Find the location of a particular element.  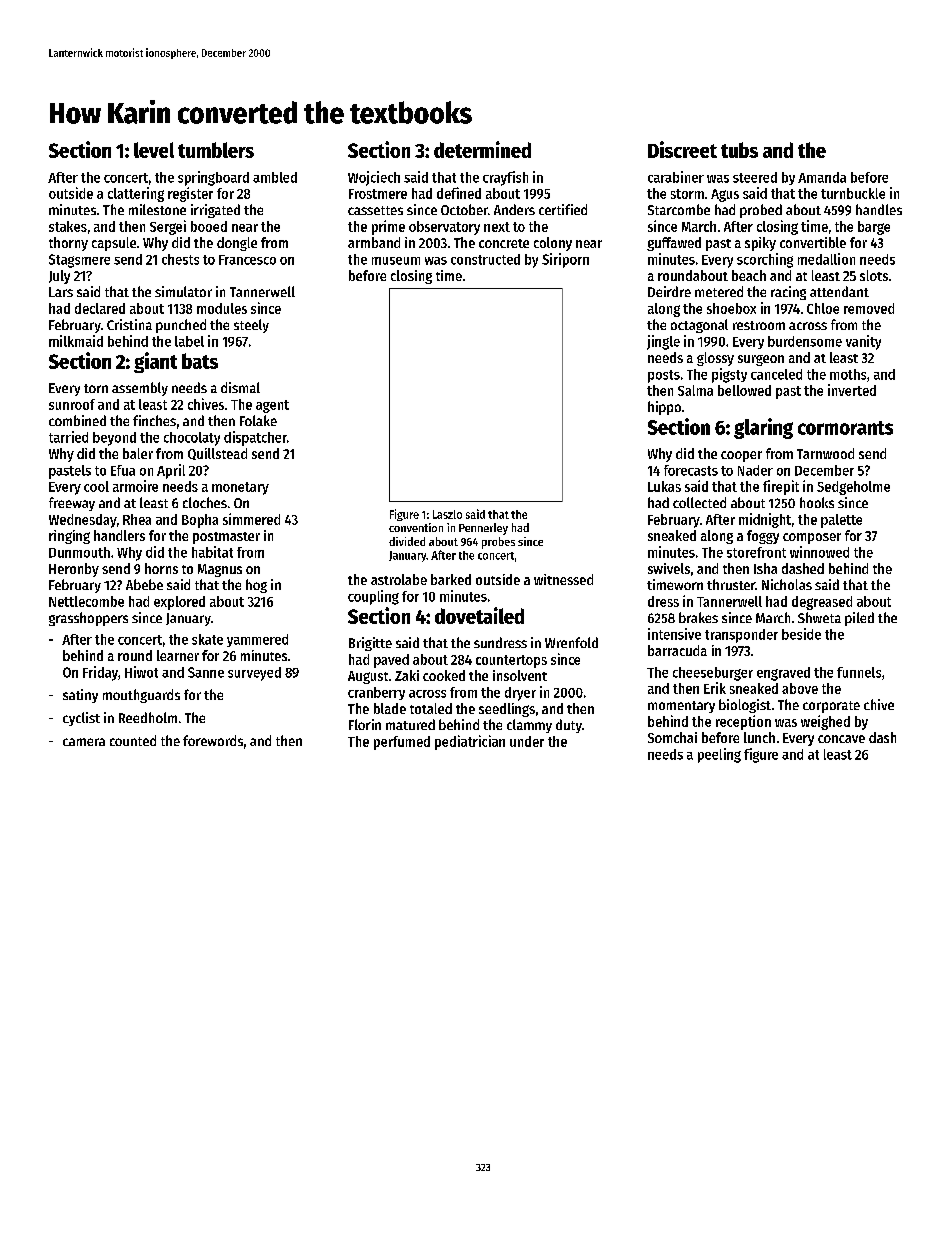

bats is located at coordinates (200, 361).
